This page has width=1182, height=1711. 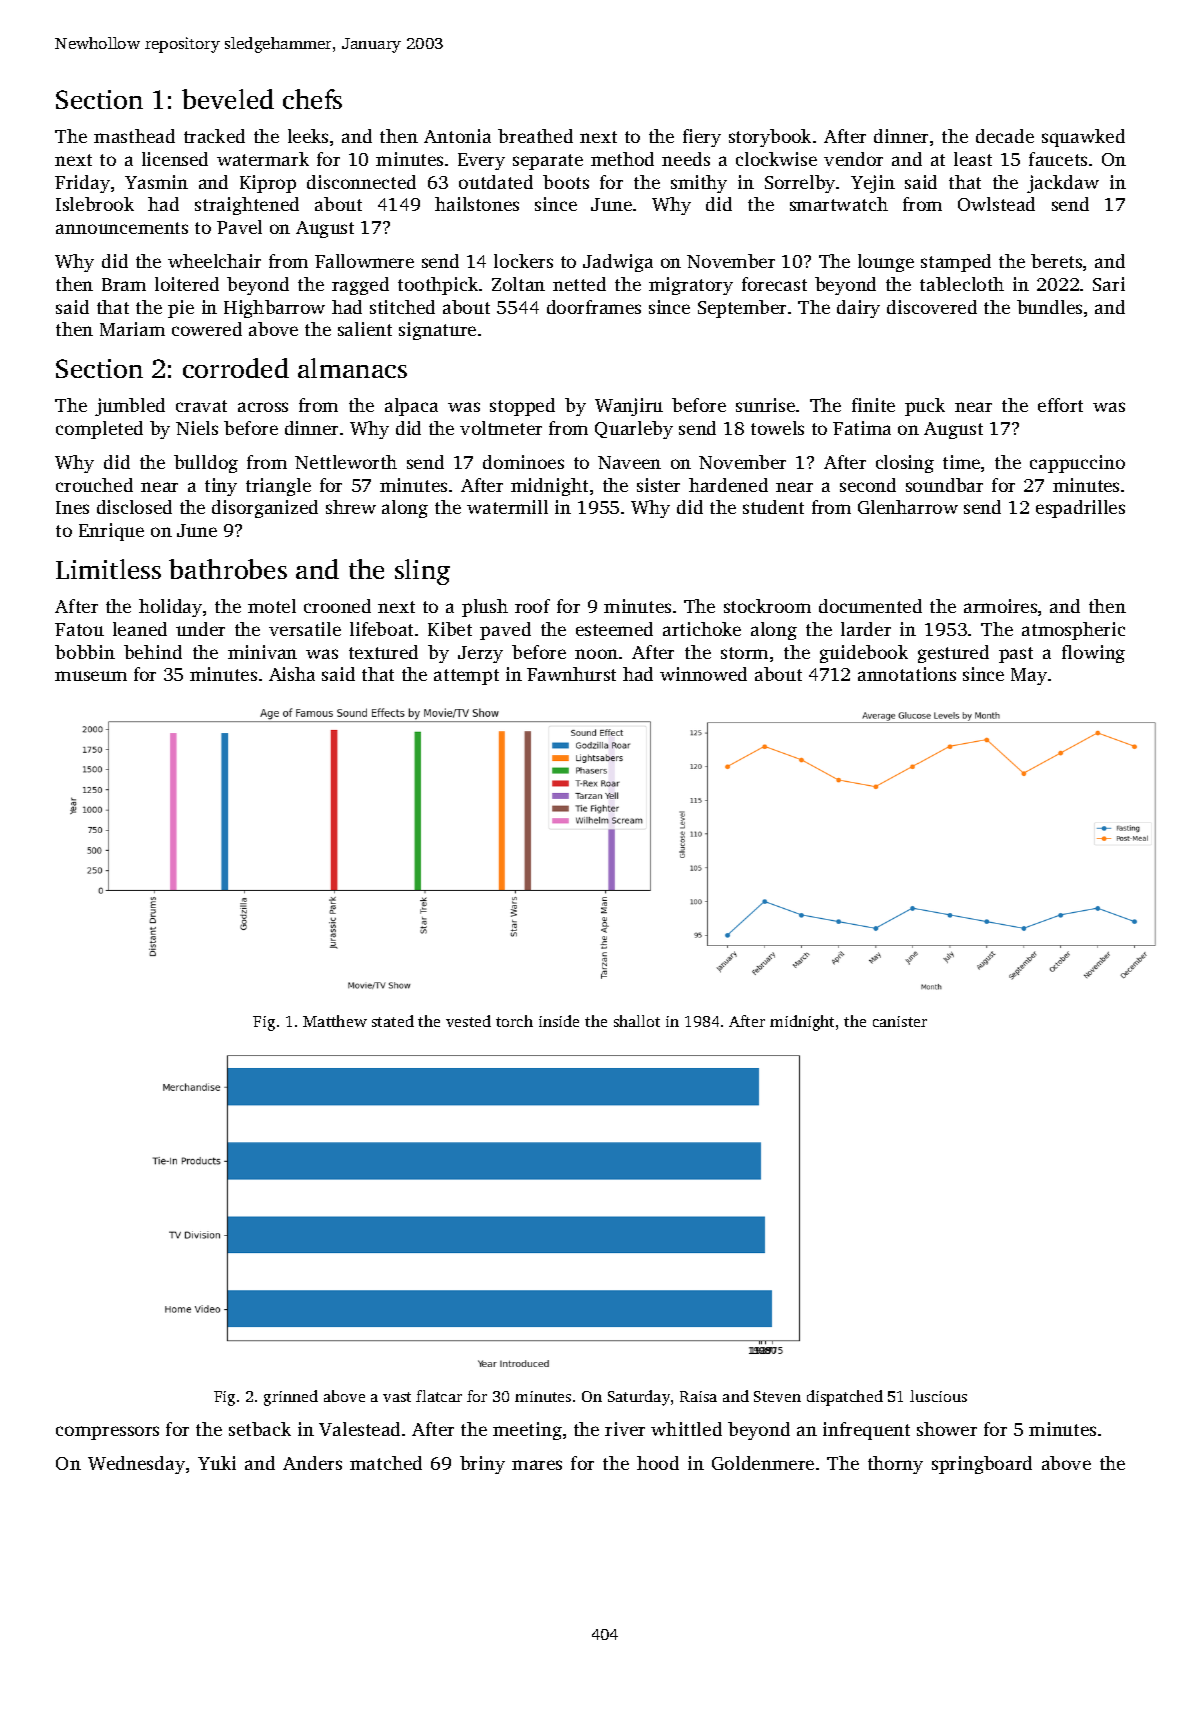 What do you see at coordinates (228, 99) in the page?
I see `beveled` at bounding box center [228, 99].
